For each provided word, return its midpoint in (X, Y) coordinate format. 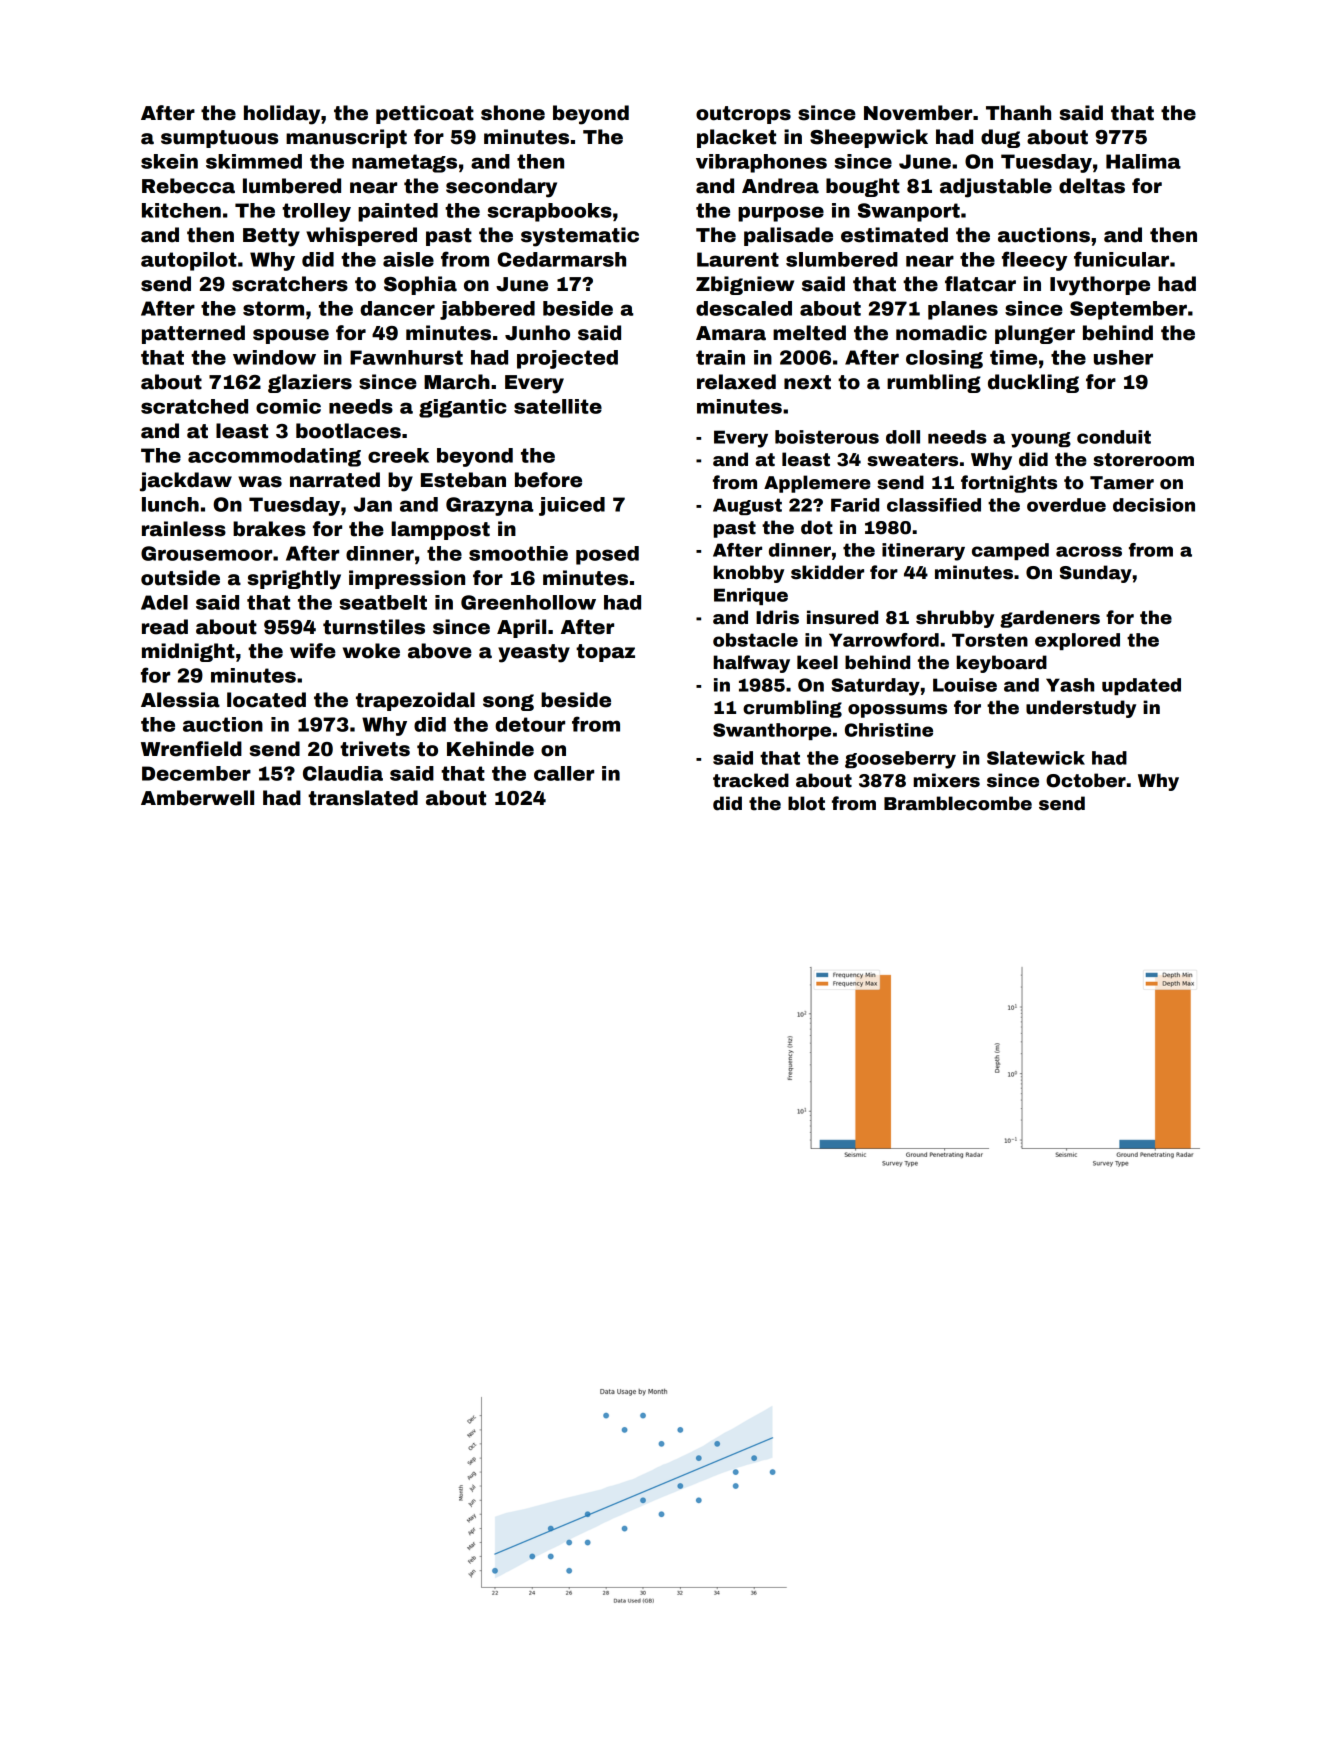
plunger (1035, 334)
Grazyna (490, 506)
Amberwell (197, 798)
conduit (1114, 437)
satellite (558, 406)
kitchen (181, 210)
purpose (781, 214)
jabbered (487, 310)
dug (1000, 138)
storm (273, 308)
